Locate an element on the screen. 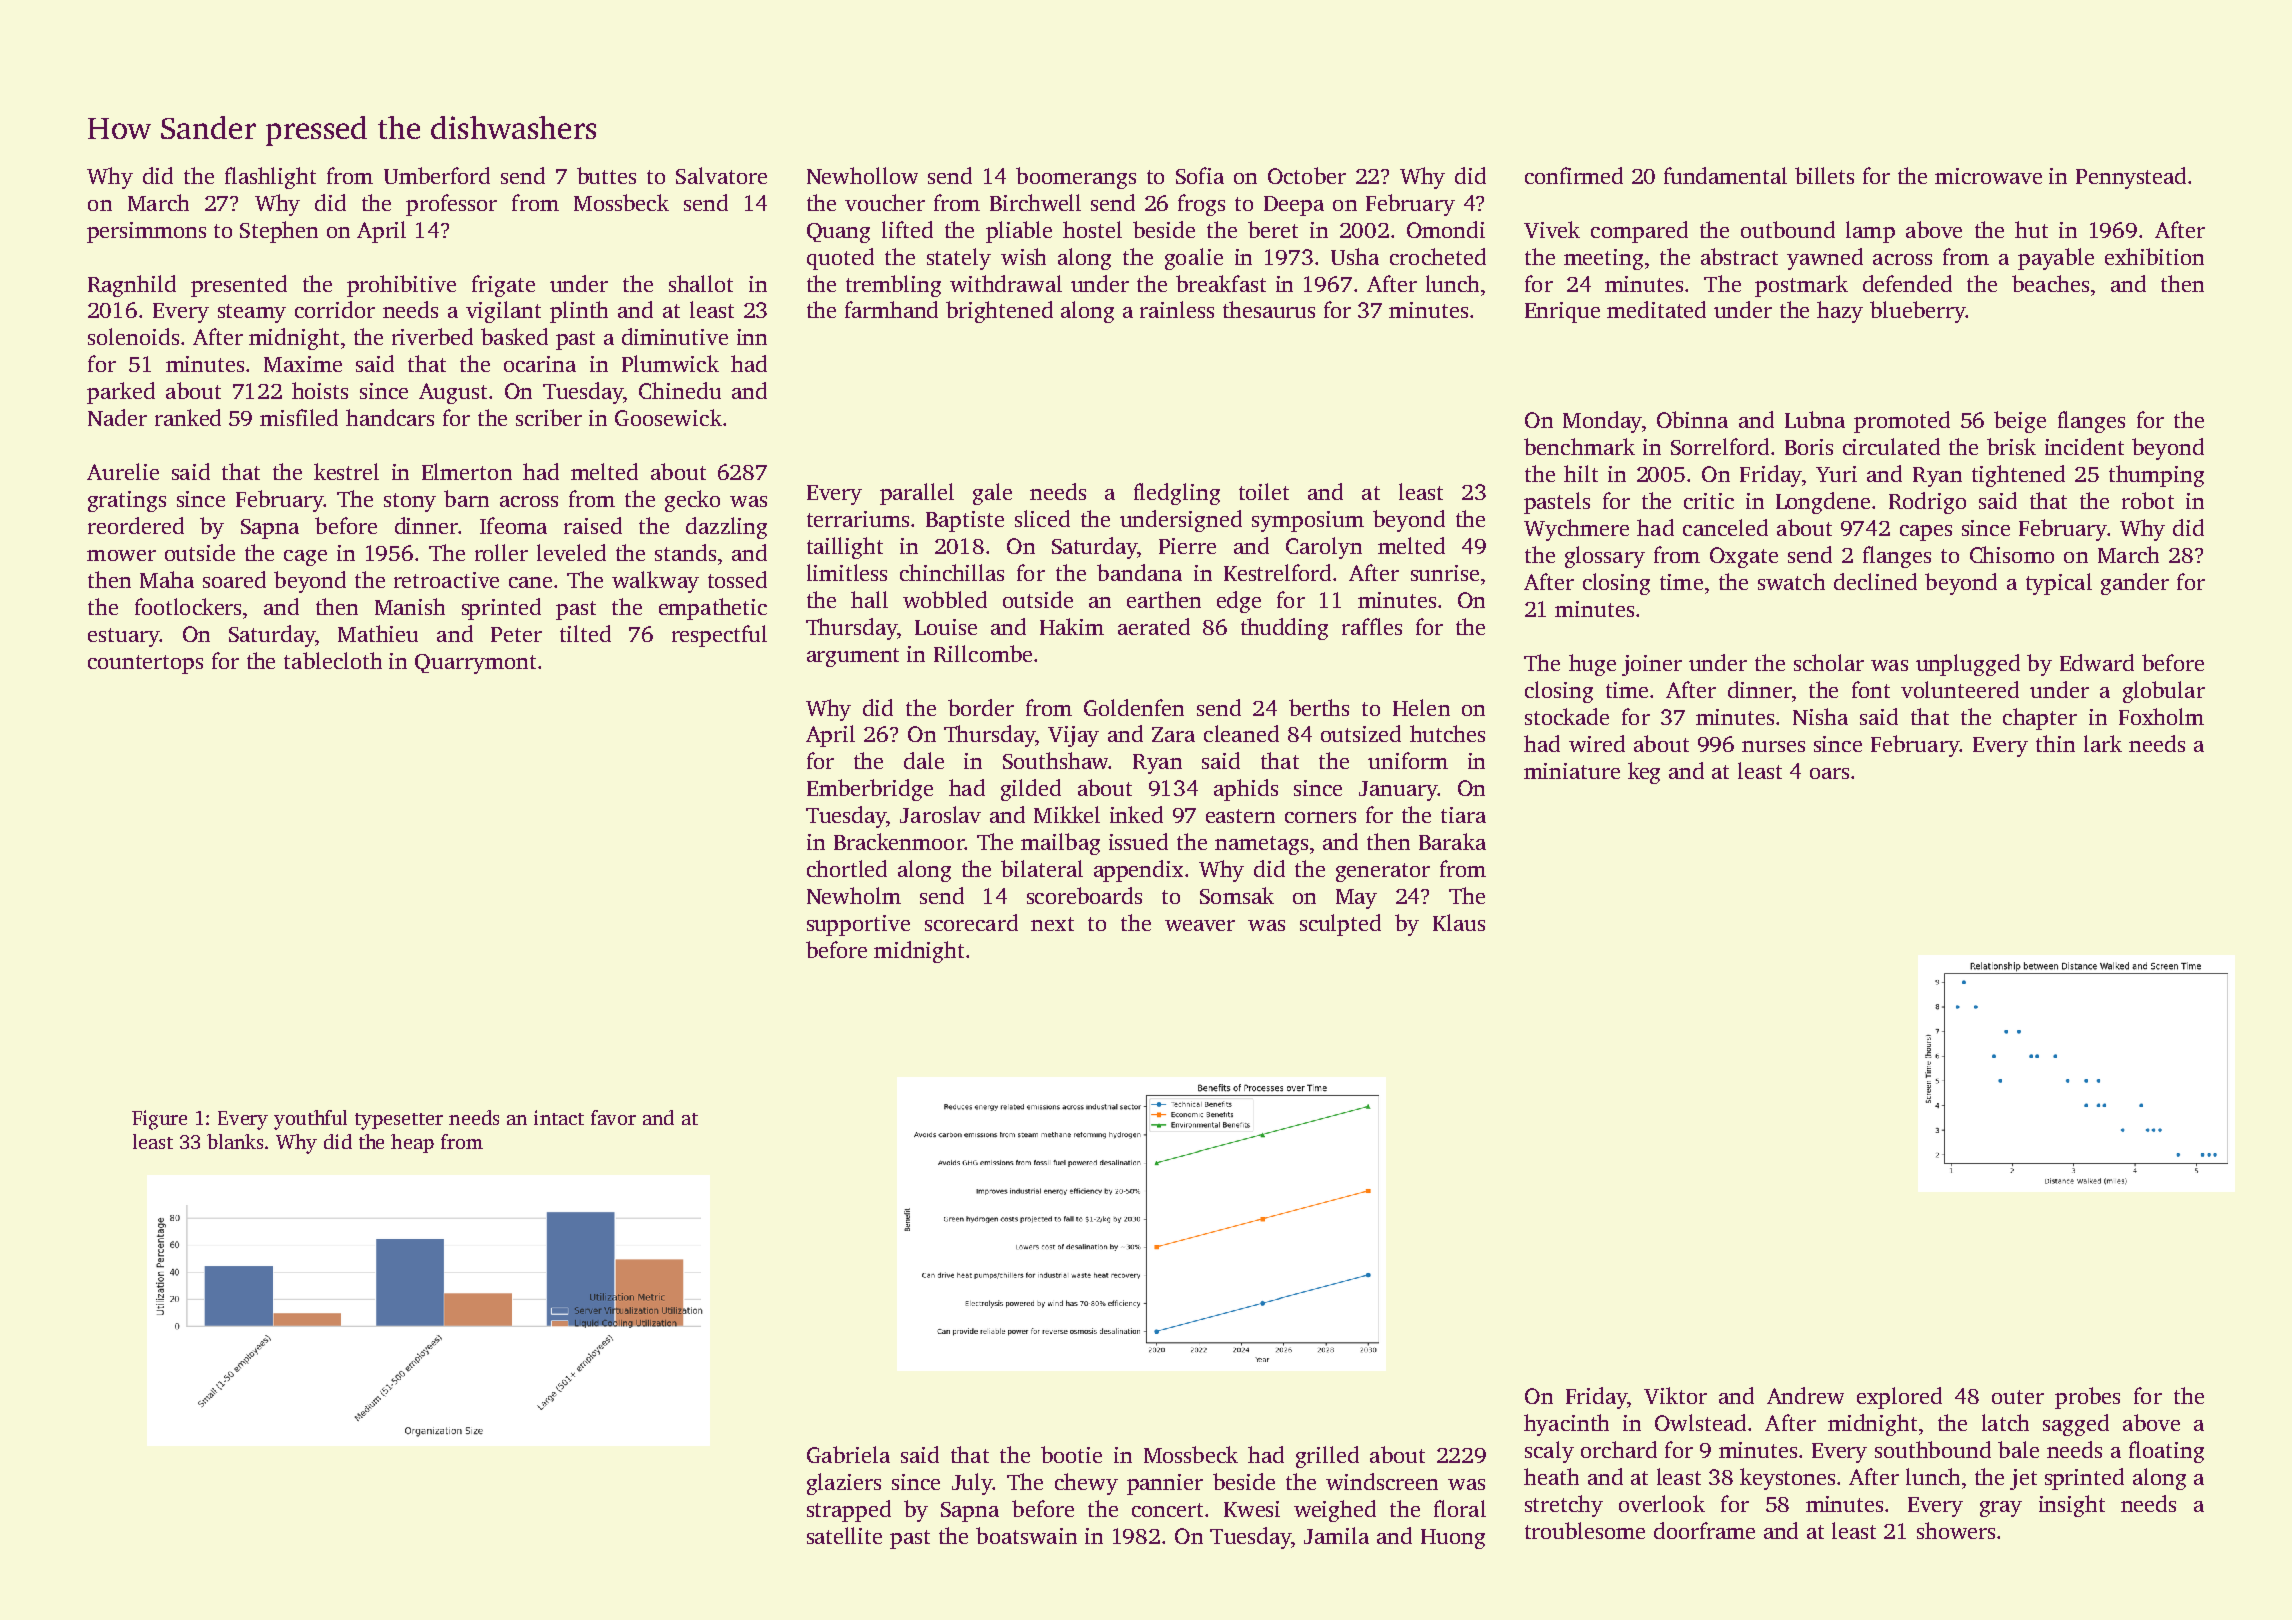 This screenshot has width=2292, height=1620. blanks is located at coordinates (235, 1141).
